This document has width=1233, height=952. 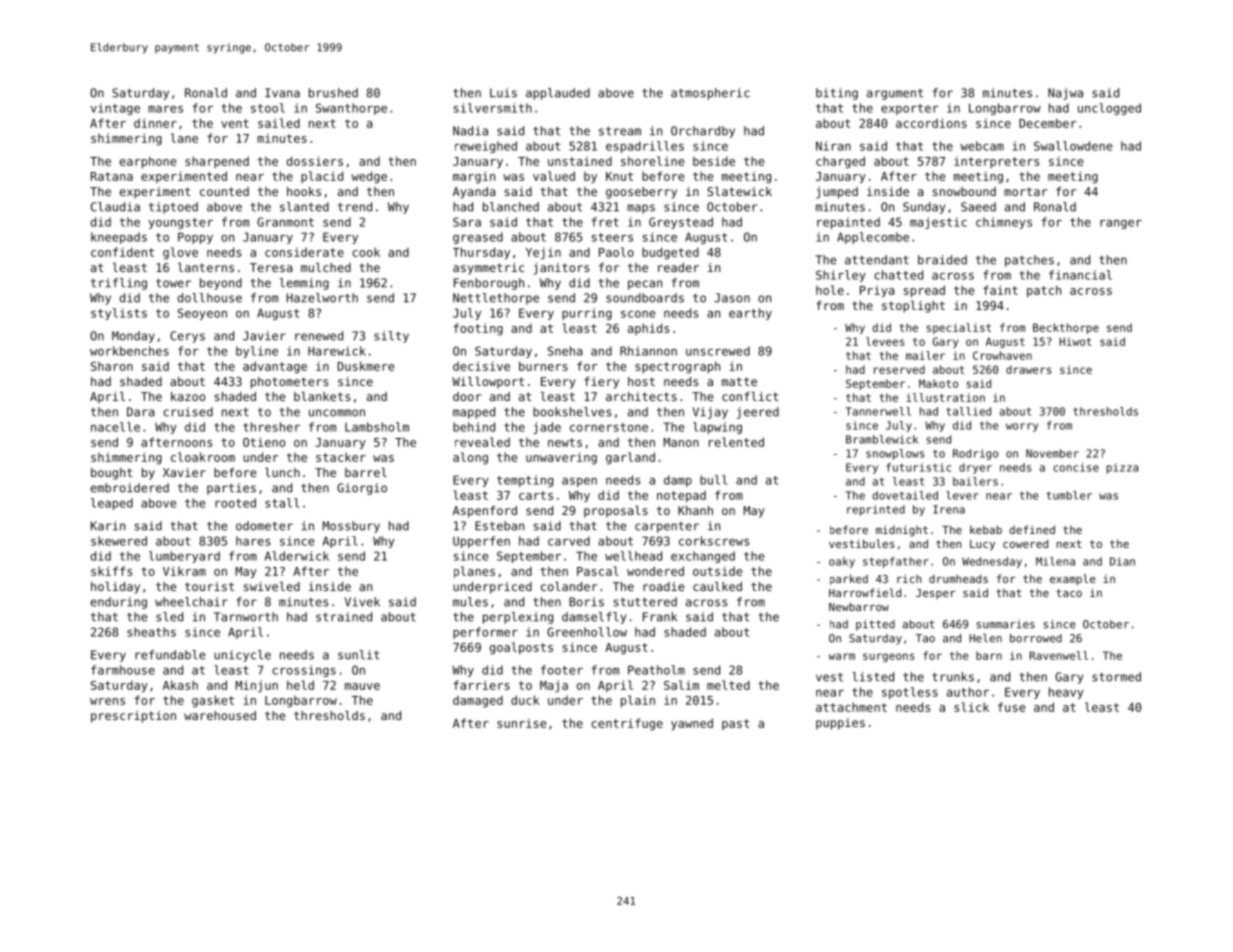 I want to click on lapwing, so click(x=717, y=428).
